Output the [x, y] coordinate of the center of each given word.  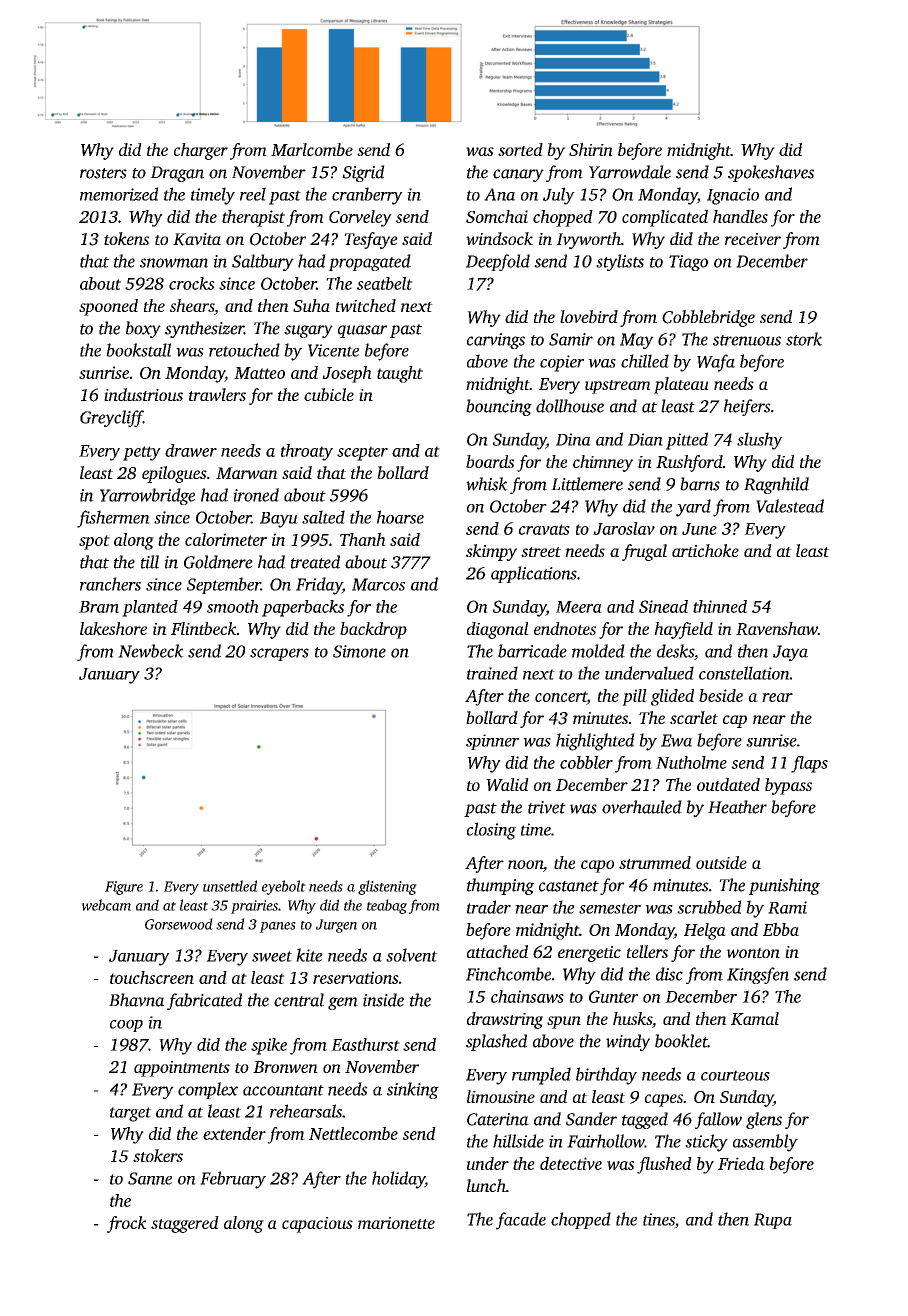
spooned [108, 307]
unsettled [230, 886]
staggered [185, 1224]
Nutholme [691, 762]
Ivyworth [588, 240]
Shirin [591, 149]
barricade [532, 651]
